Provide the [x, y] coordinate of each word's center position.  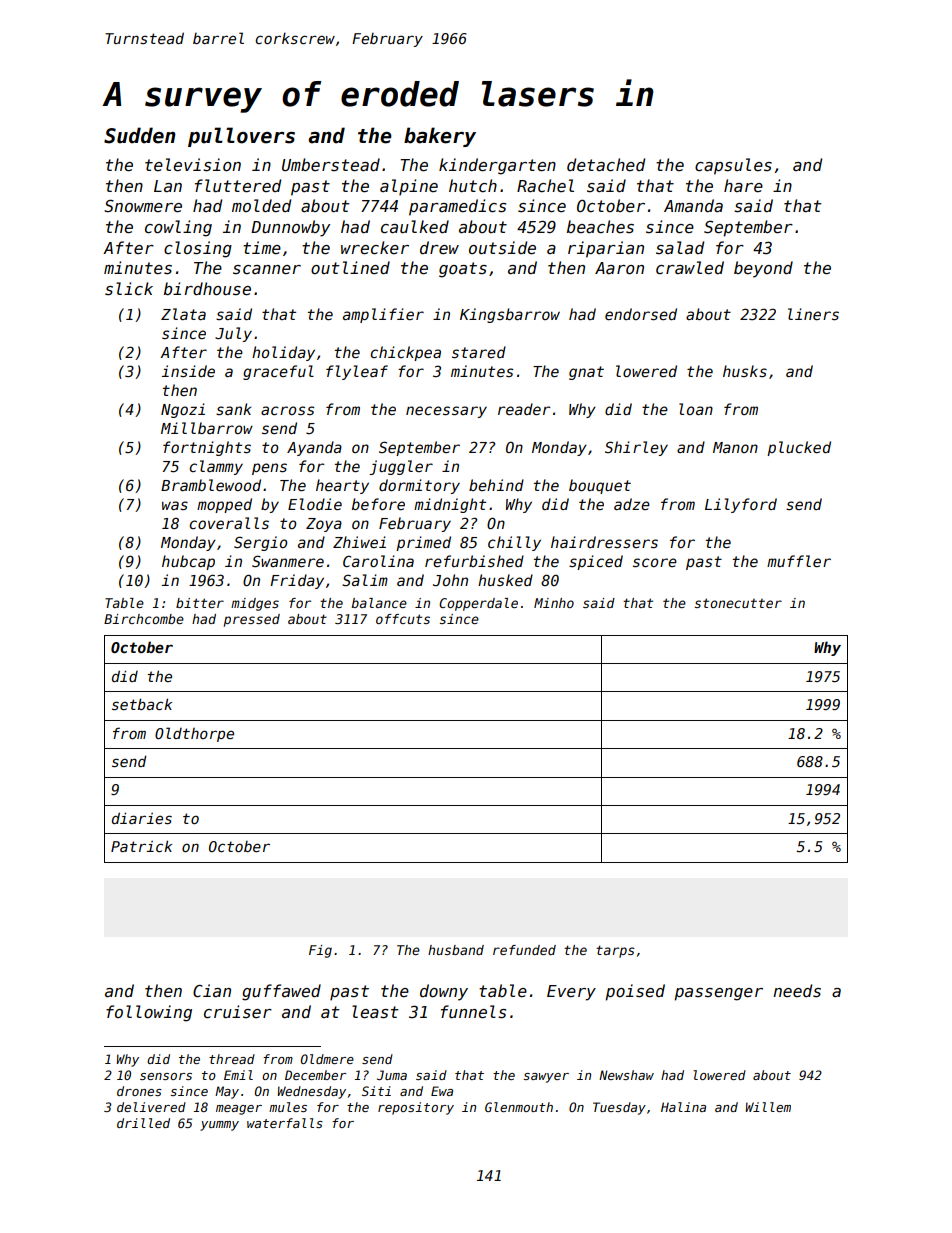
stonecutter [738, 603]
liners [813, 314]
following [149, 1013]
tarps [615, 951]
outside [502, 248]
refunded [524, 950]
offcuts [403, 619]
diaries [142, 818]
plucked [799, 448]
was [175, 505]
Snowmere [143, 206]
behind [496, 485]
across [287, 410]
